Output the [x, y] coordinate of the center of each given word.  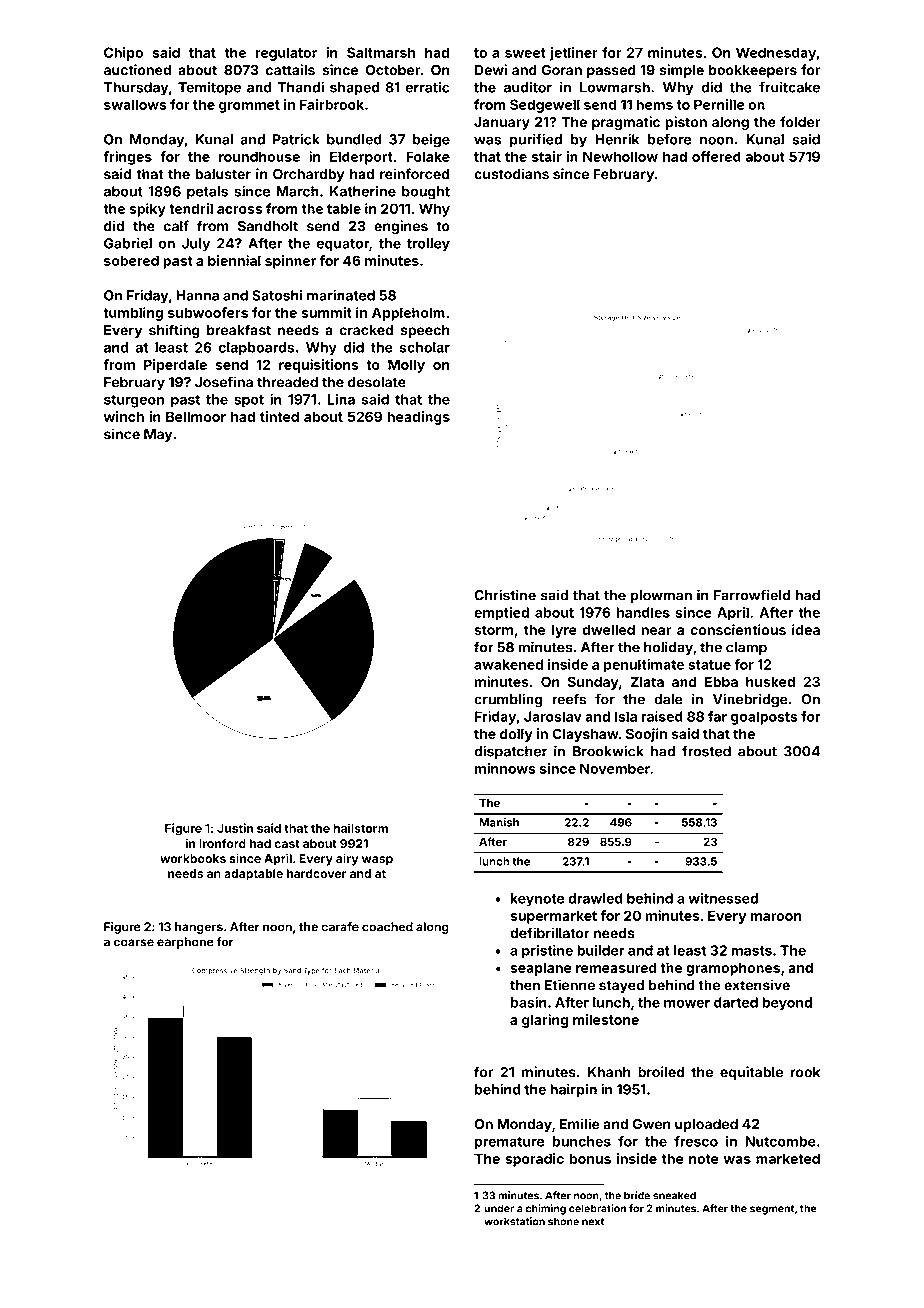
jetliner [574, 54]
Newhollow [620, 156]
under [499, 1208]
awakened [508, 664]
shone [563, 1221]
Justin [235, 828]
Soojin [646, 735]
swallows [135, 104]
